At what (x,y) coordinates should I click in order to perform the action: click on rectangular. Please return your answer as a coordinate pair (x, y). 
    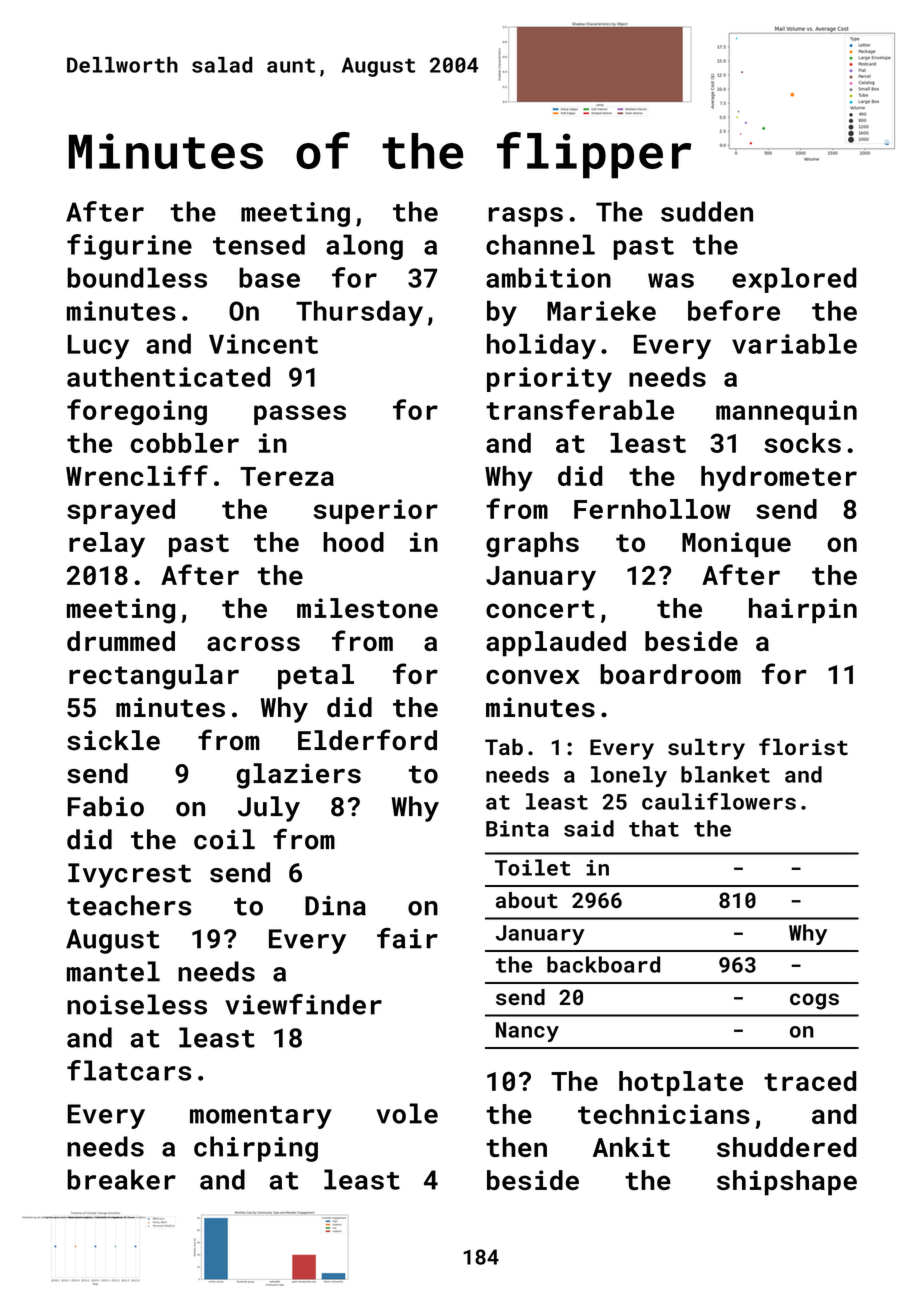
    Looking at the image, I should click on (154, 677).
